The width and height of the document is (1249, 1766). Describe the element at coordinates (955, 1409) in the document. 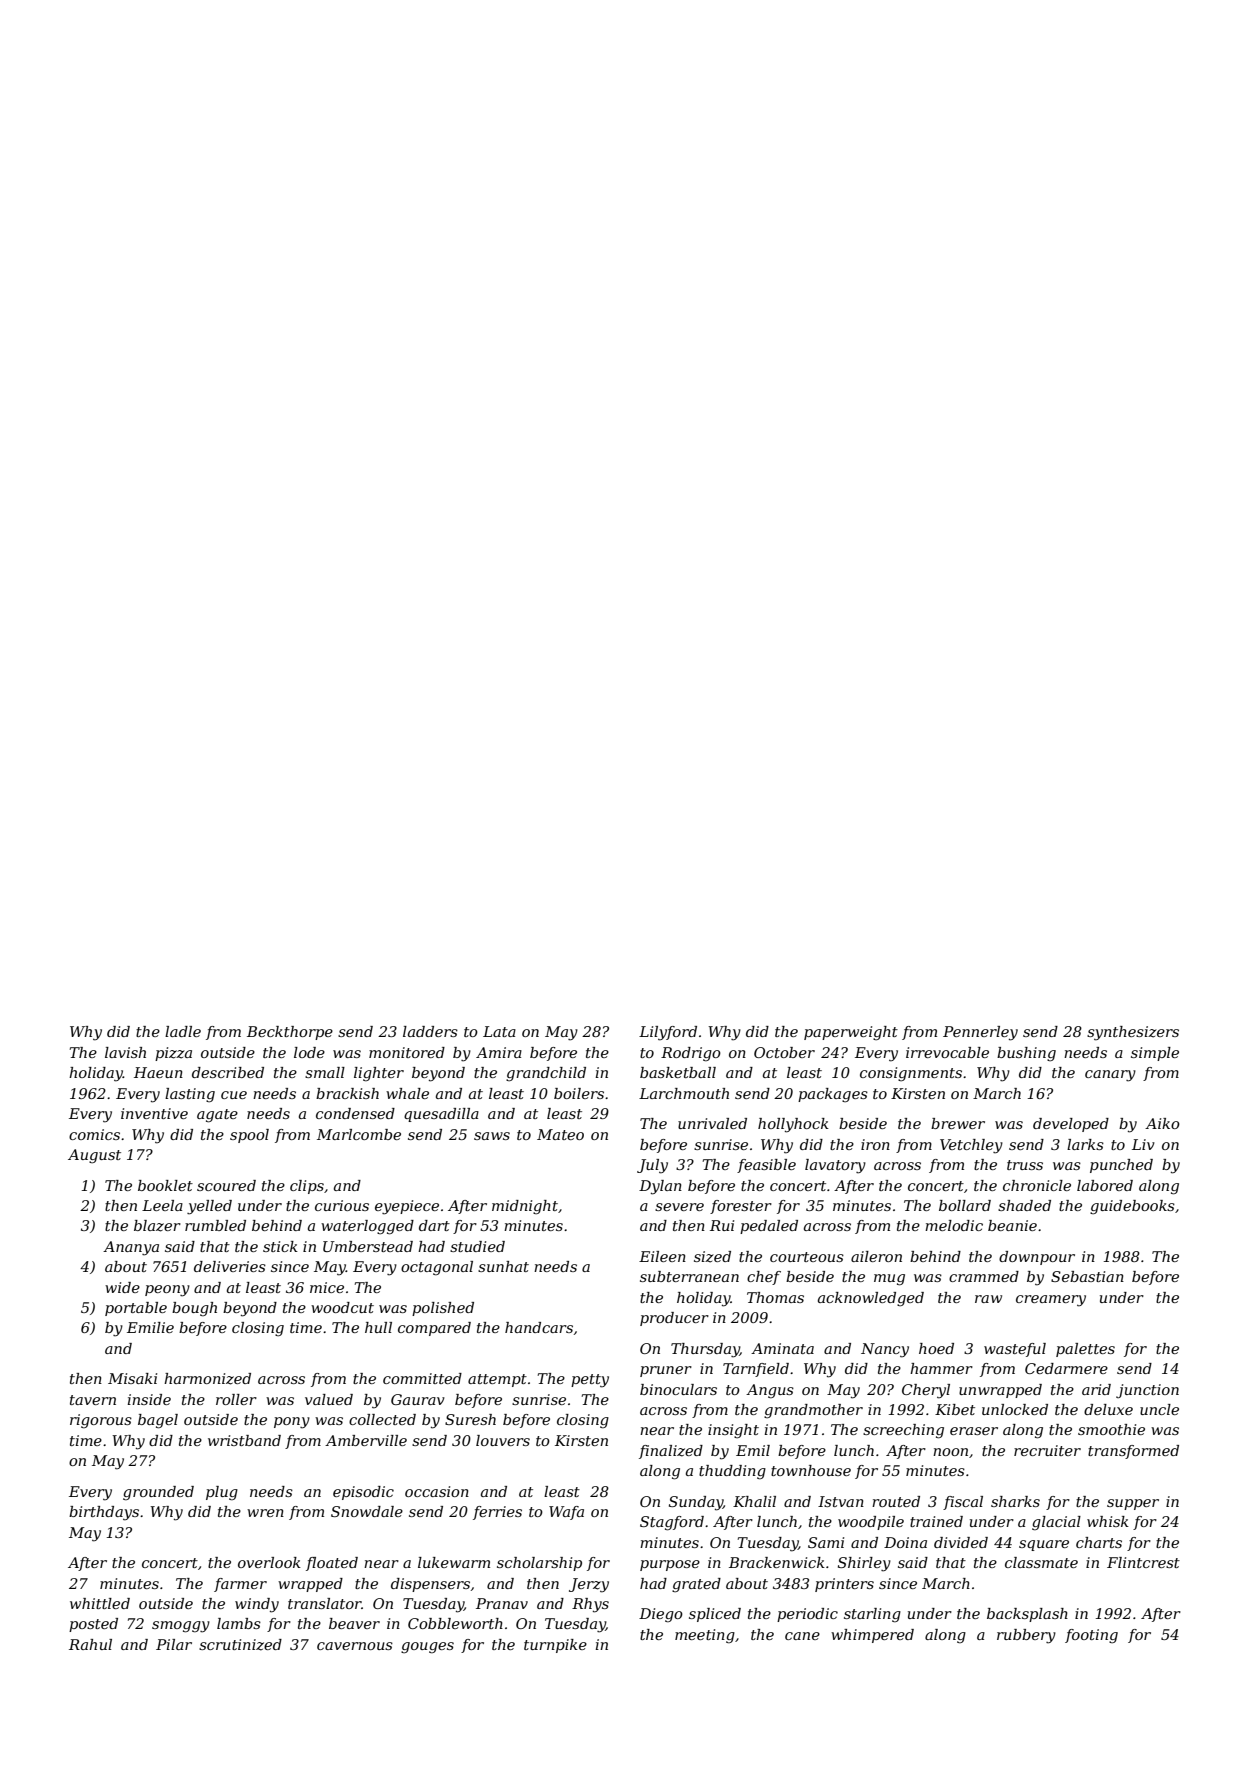

I see `Kibet` at that location.
